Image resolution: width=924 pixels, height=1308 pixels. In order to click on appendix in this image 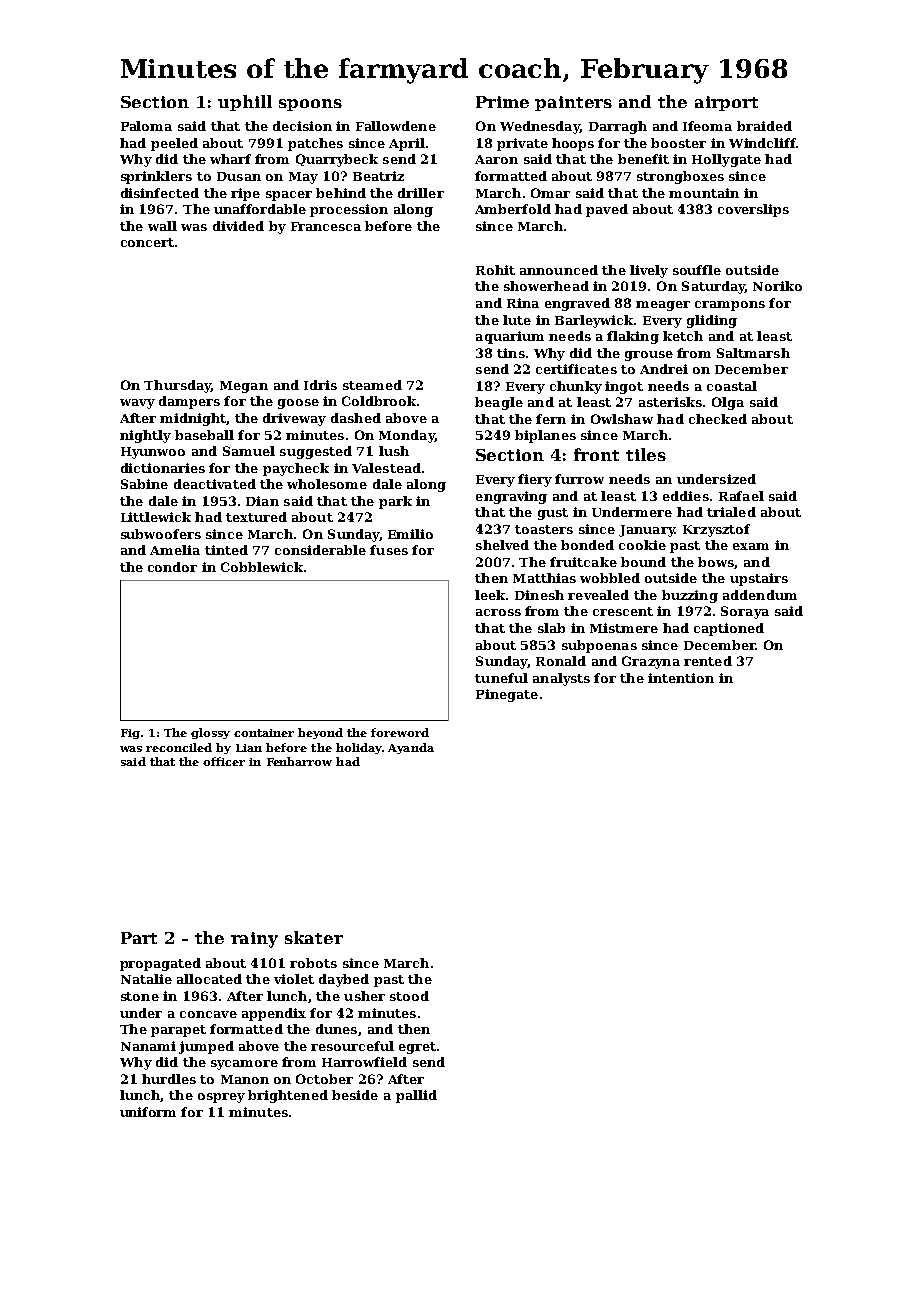, I will do `click(274, 1014)`.
